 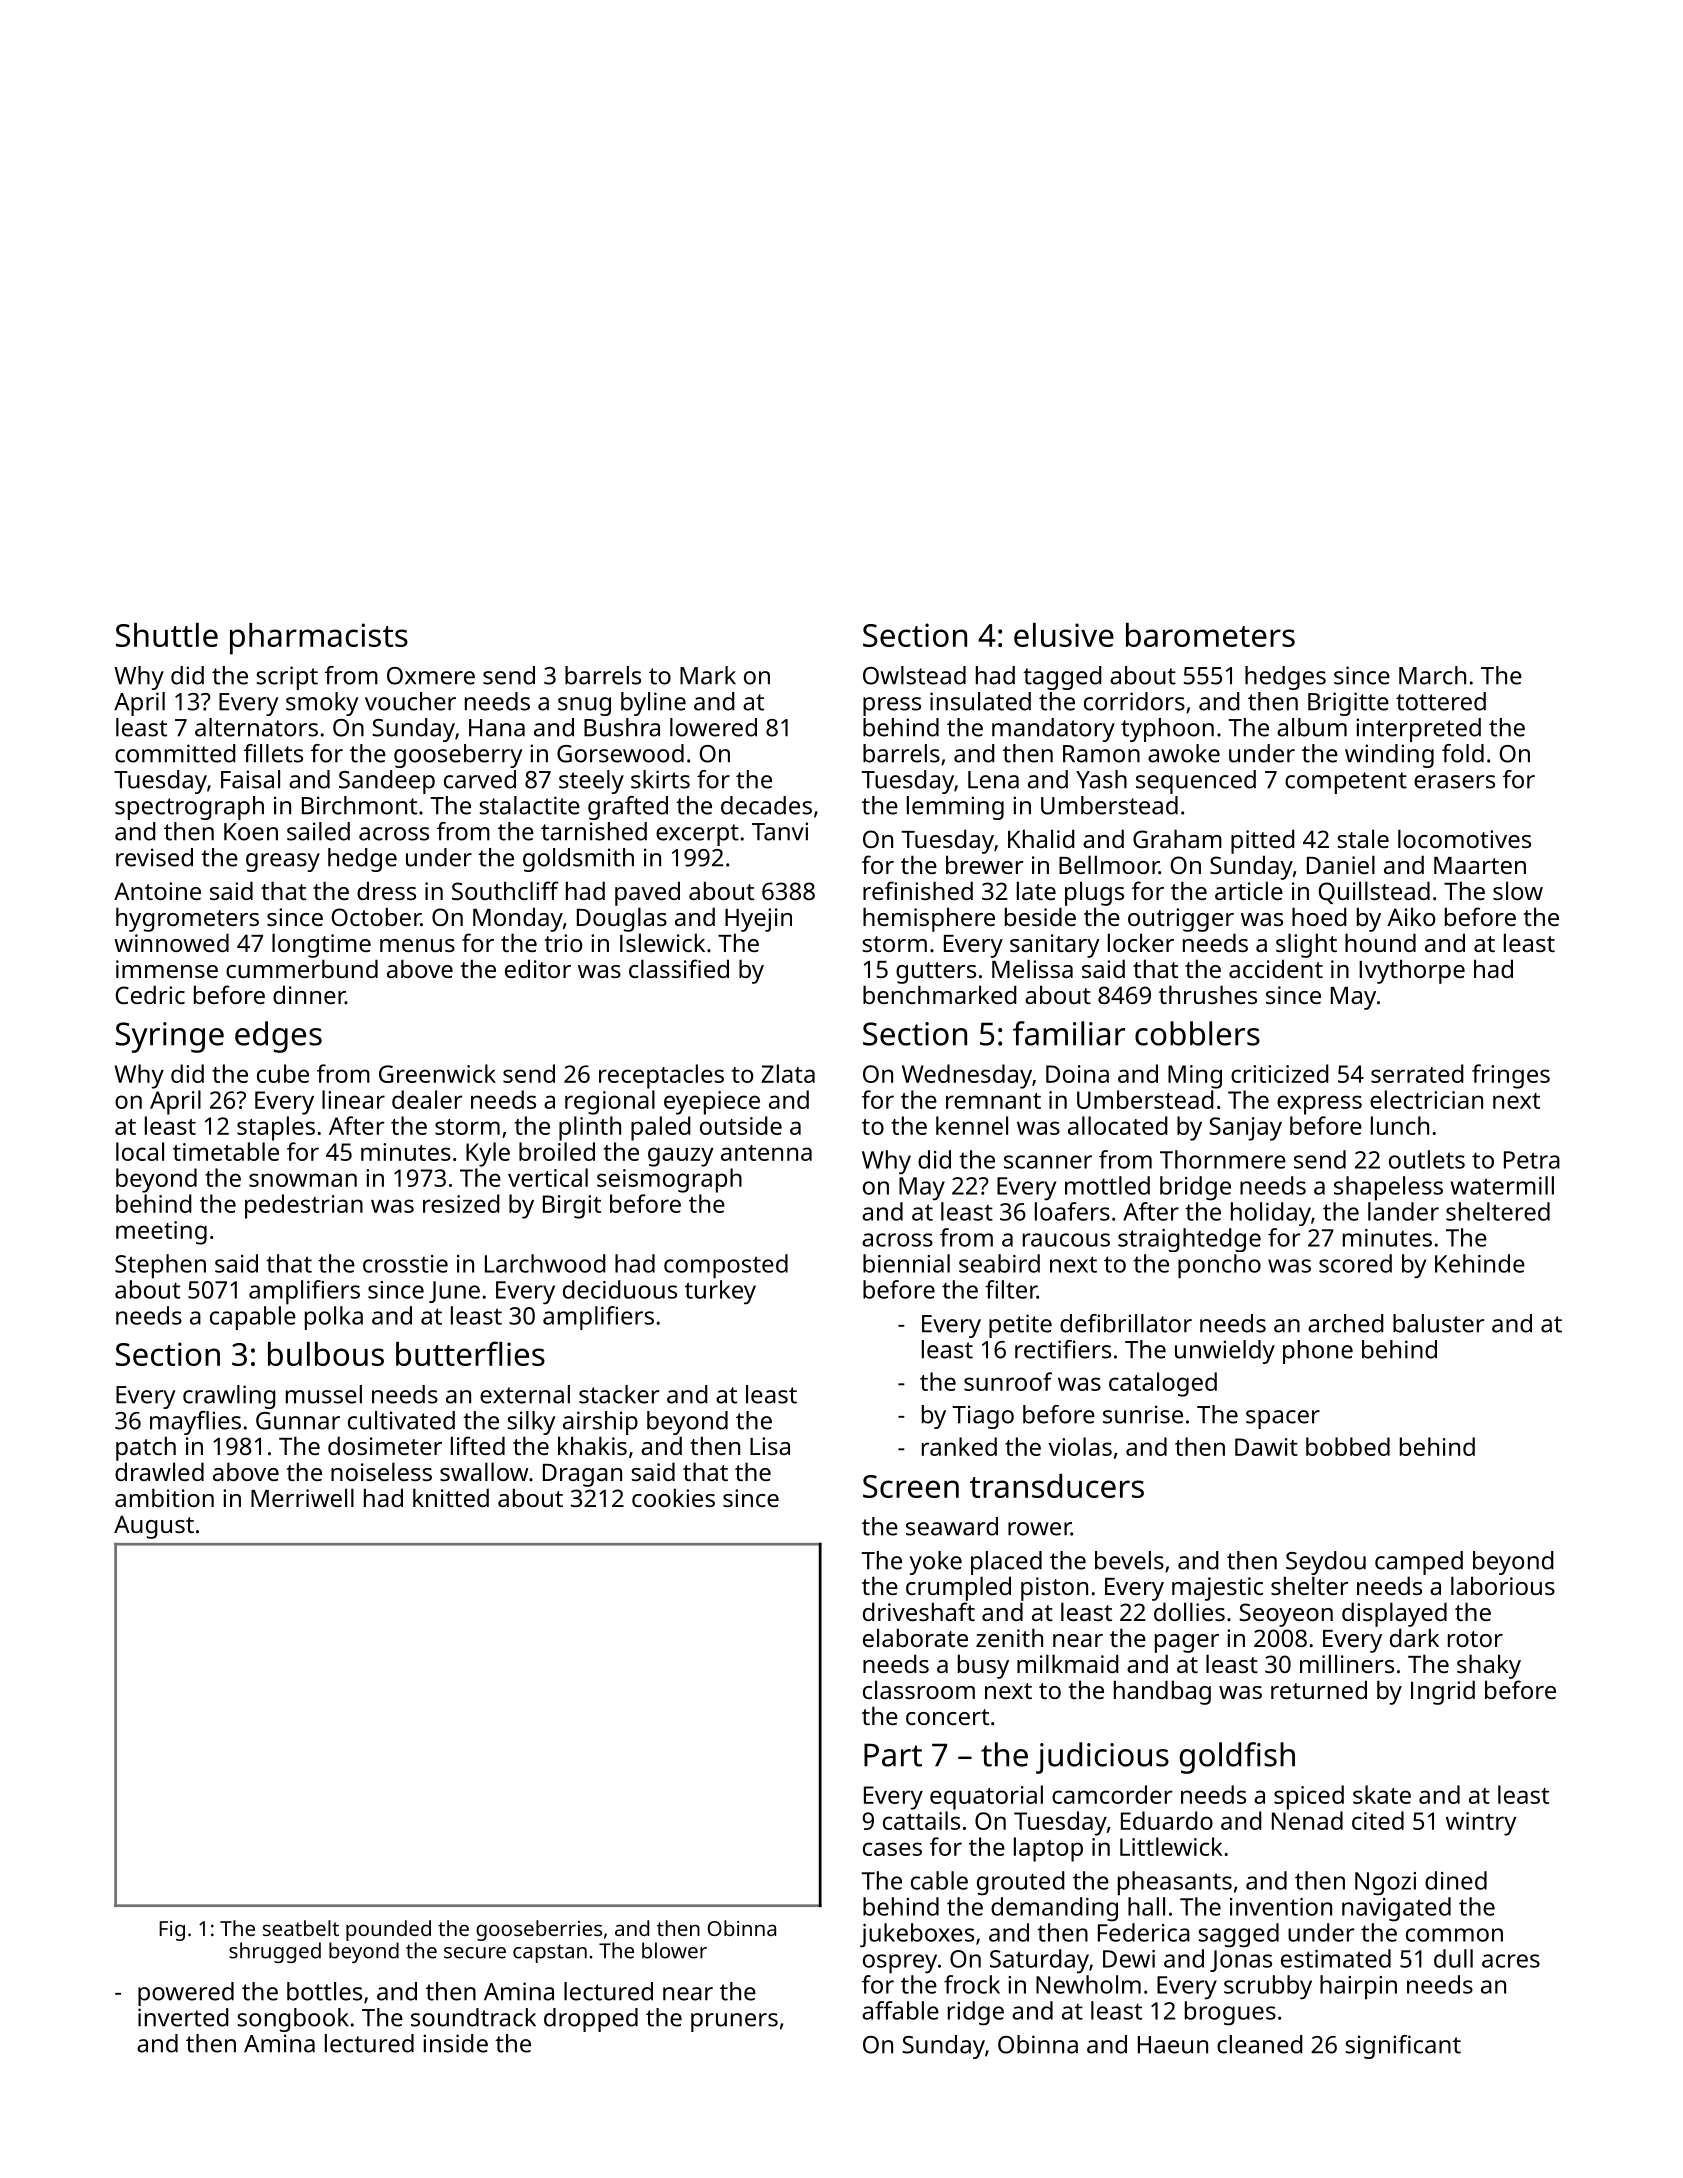 What do you see at coordinates (293, 2020) in the screenshot?
I see `songbook` at bounding box center [293, 2020].
